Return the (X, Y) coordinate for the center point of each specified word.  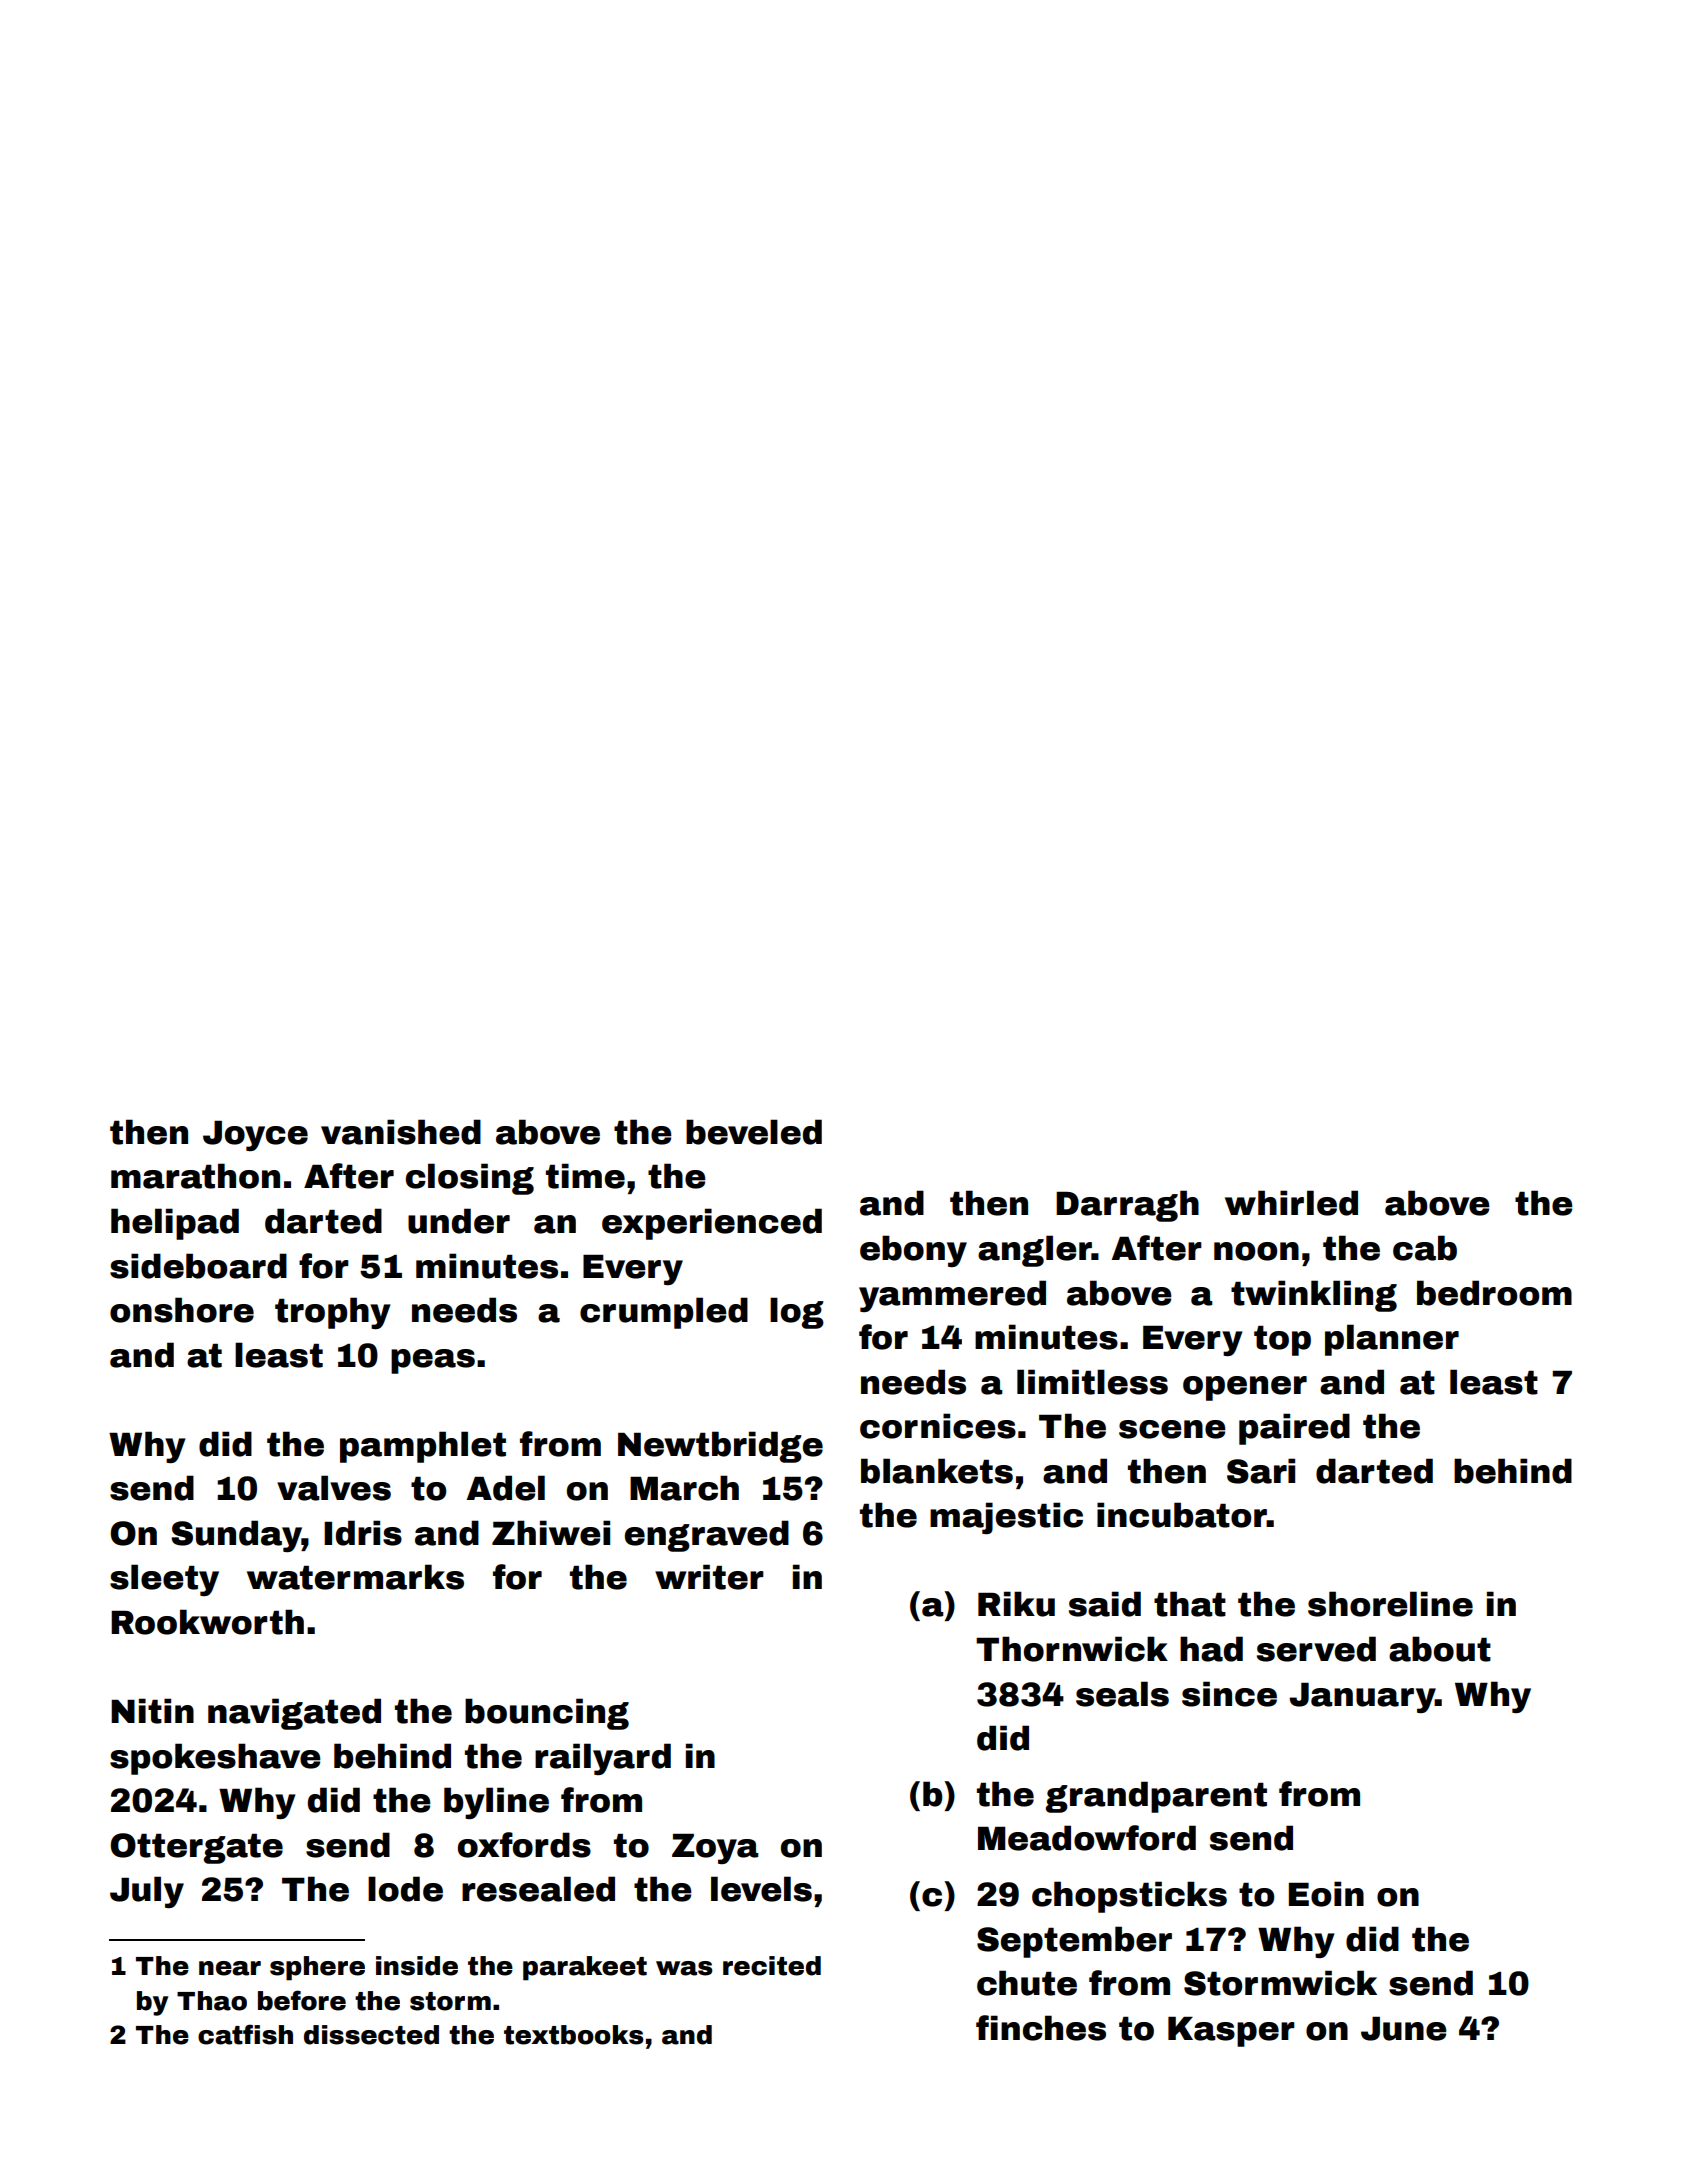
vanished (401, 1132)
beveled (754, 1132)
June (1403, 2029)
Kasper (1231, 2032)
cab (1425, 1248)
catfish (245, 2034)
